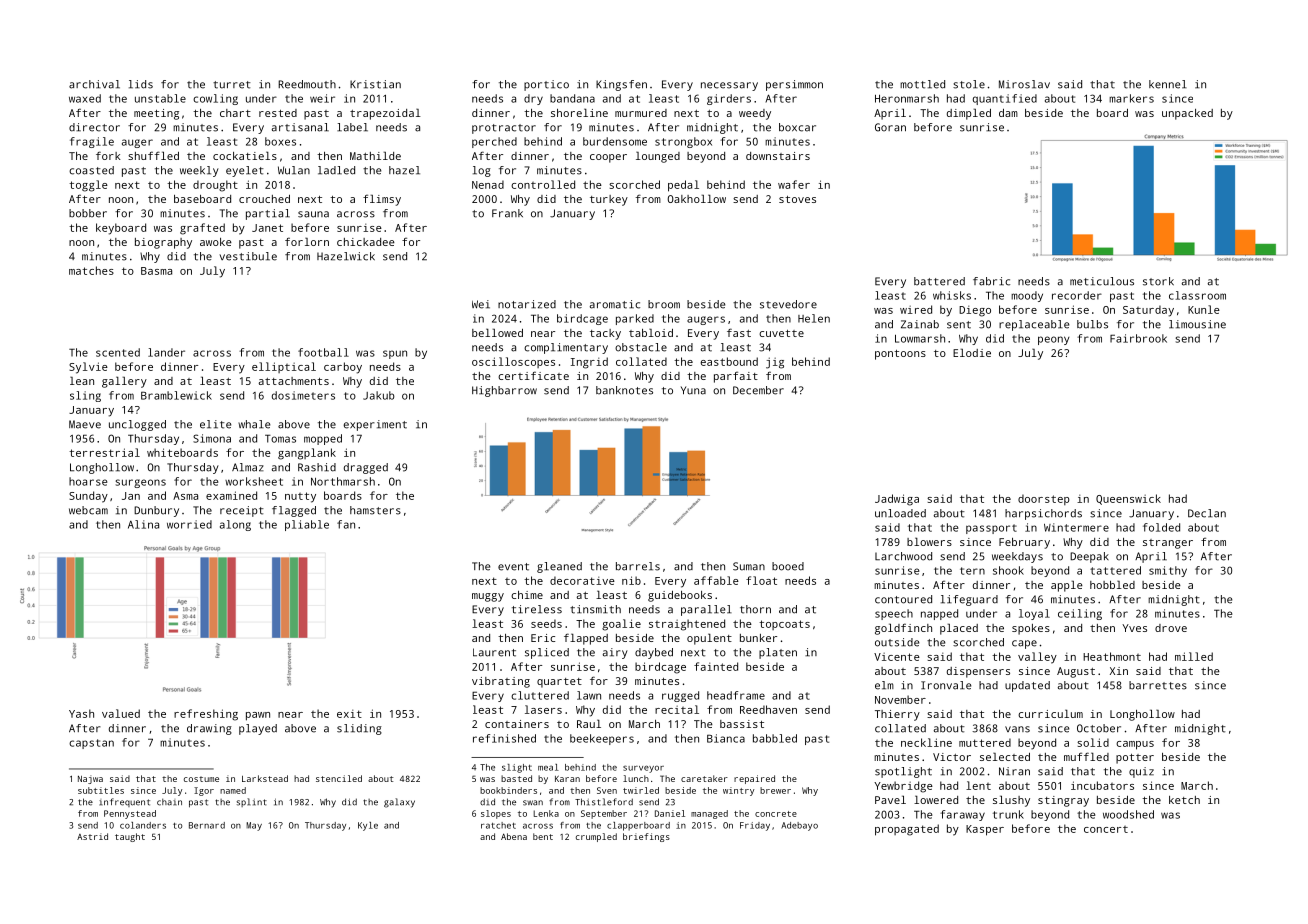 The width and height of the screenshot is (1308, 924). What do you see at coordinates (900, 513) in the screenshot?
I see `unloaded` at bounding box center [900, 513].
